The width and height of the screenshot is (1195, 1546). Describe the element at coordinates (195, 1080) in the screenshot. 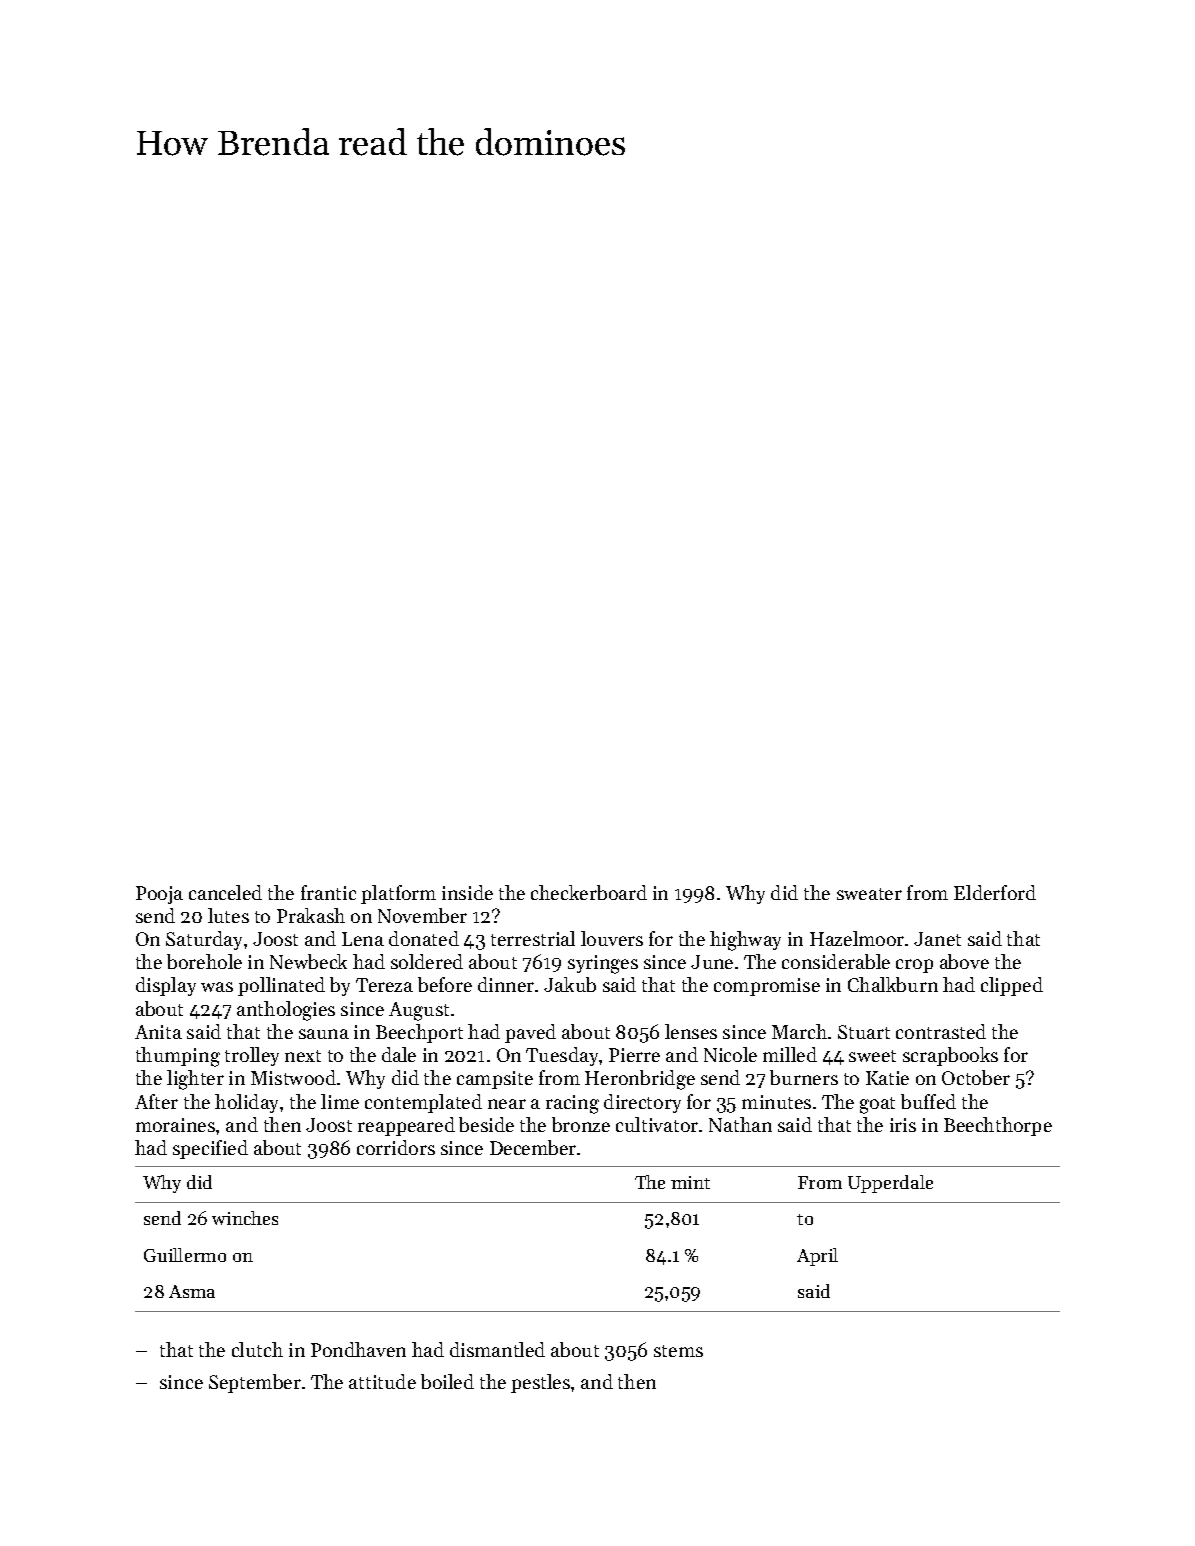

I see `lighter` at that location.
